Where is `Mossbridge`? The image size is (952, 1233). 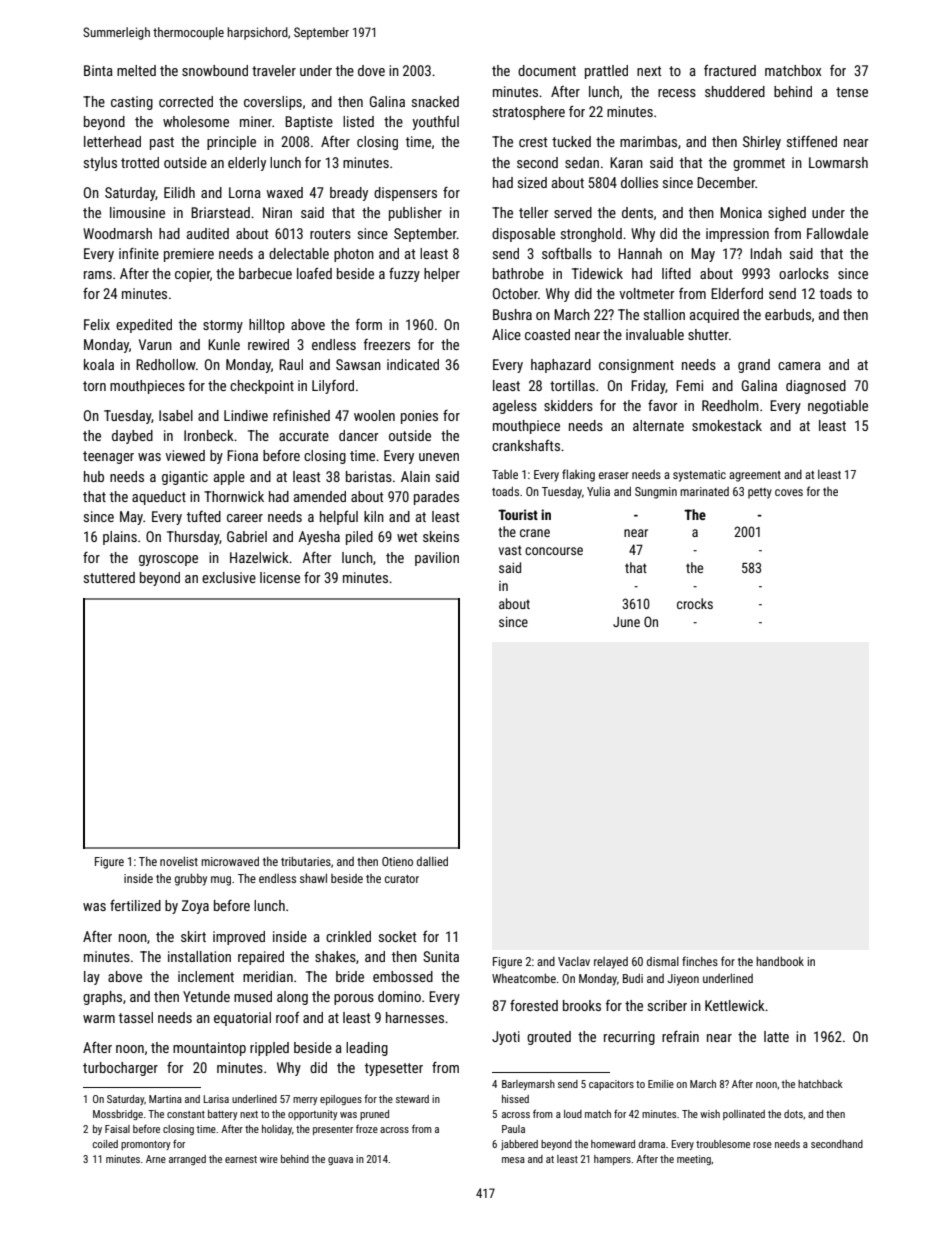
Mossbridge is located at coordinates (118, 1115).
